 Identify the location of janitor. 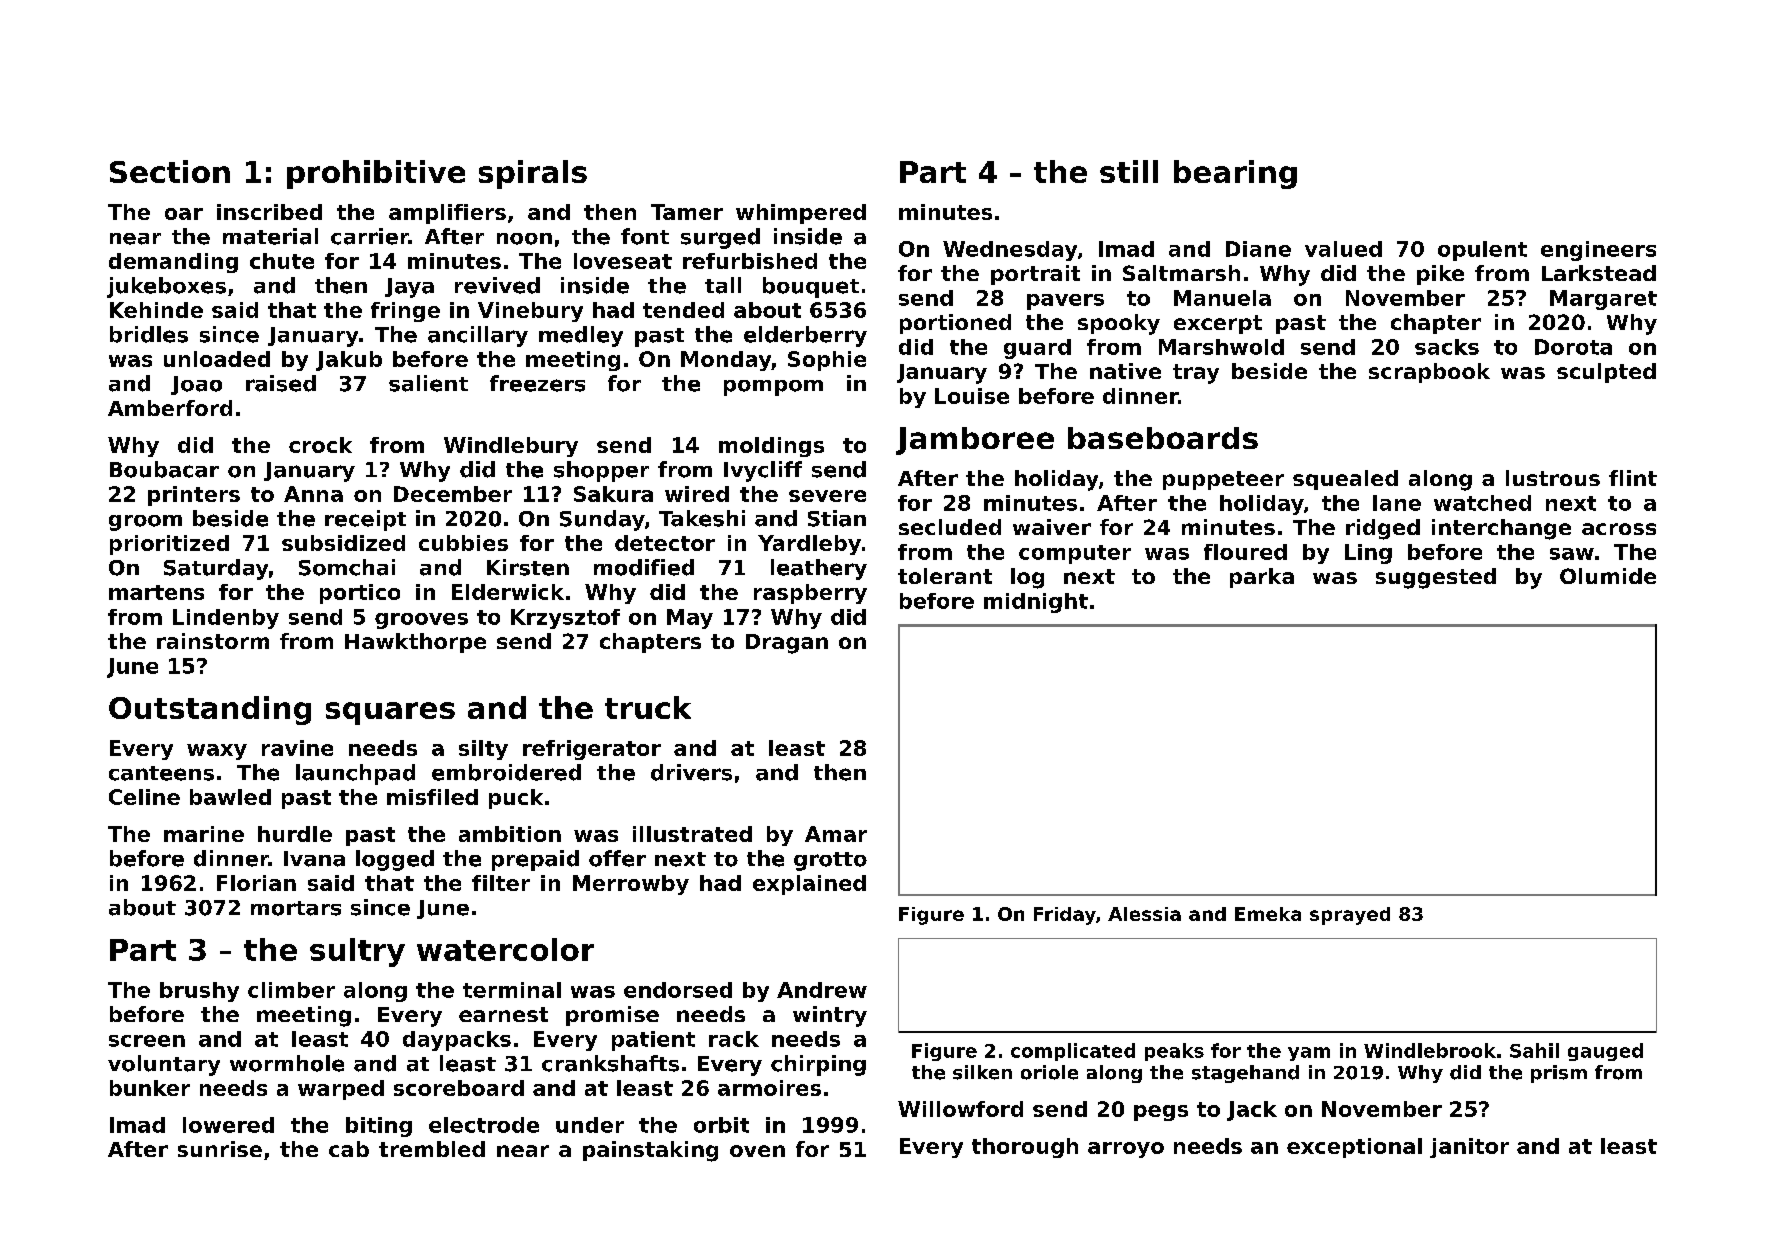
(1469, 1148).
